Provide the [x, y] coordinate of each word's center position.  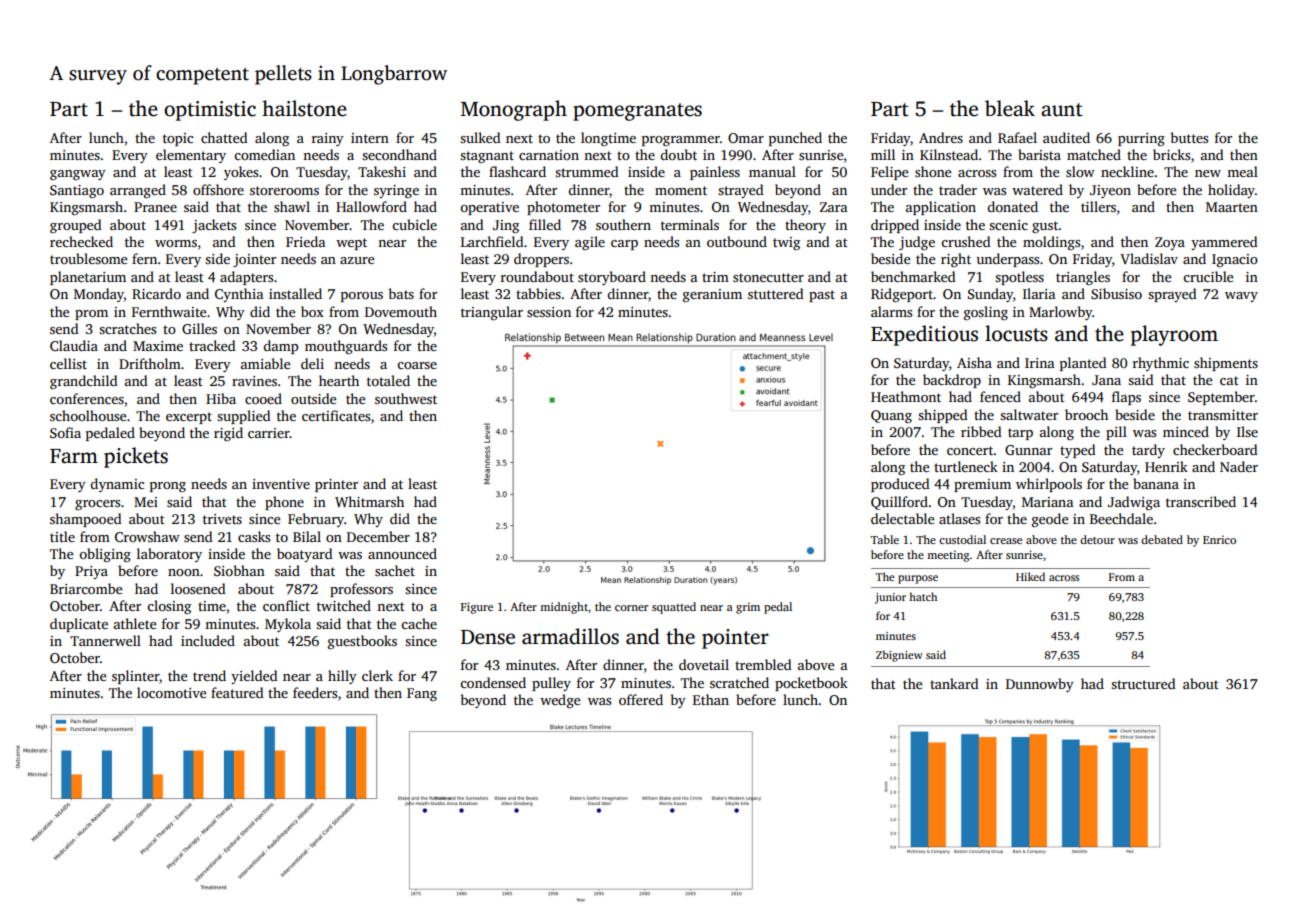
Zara [834, 207]
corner [631, 608]
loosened [198, 588]
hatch [923, 596]
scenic [1008, 225]
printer [336, 485]
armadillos [570, 636]
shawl [292, 206]
